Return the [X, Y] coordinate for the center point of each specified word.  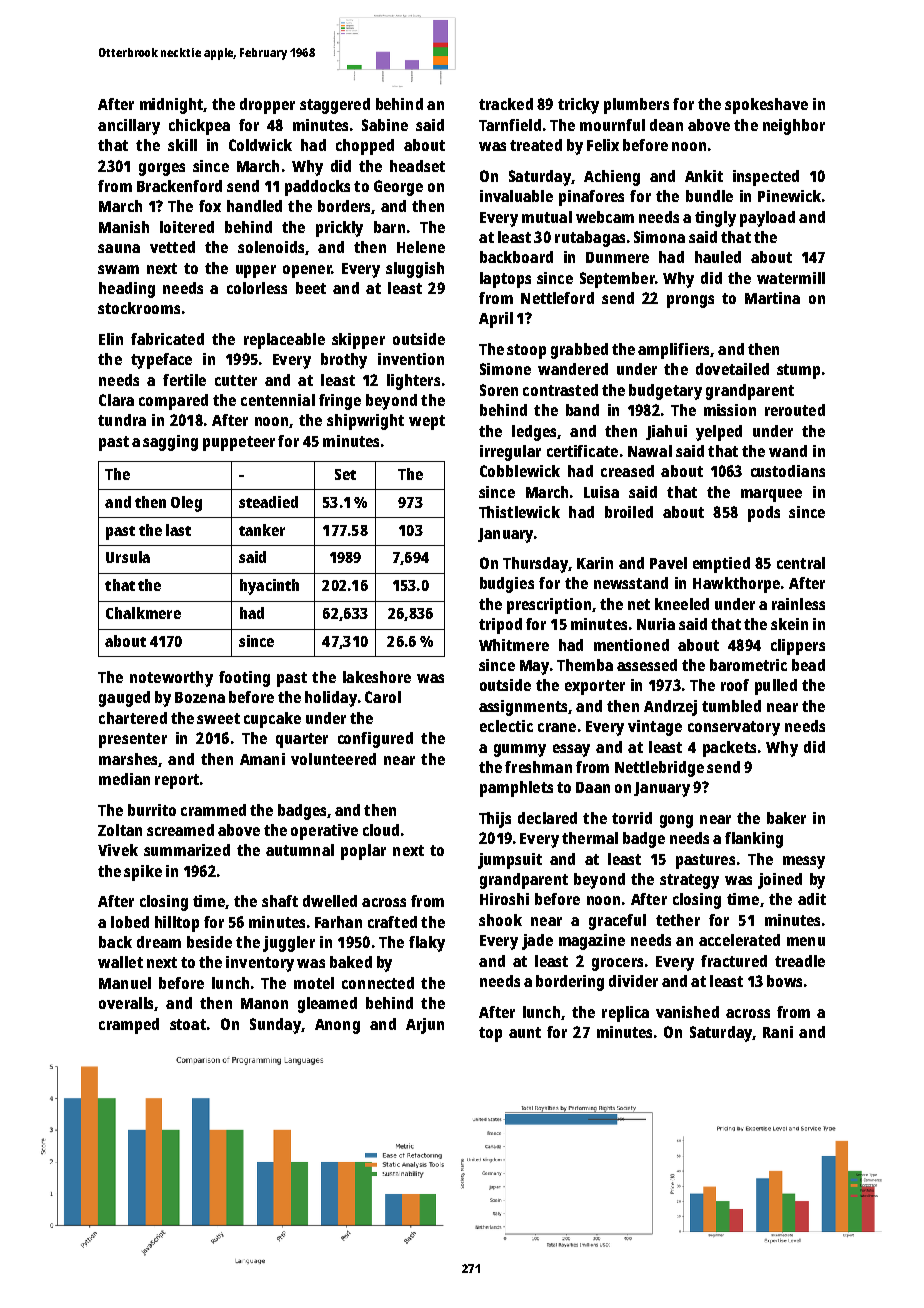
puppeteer [239, 443]
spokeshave [766, 106]
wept [427, 422]
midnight [171, 106]
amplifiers [673, 351]
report [177, 781]
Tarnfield [510, 125]
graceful [617, 922]
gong [676, 821]
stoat [188, 1024]
